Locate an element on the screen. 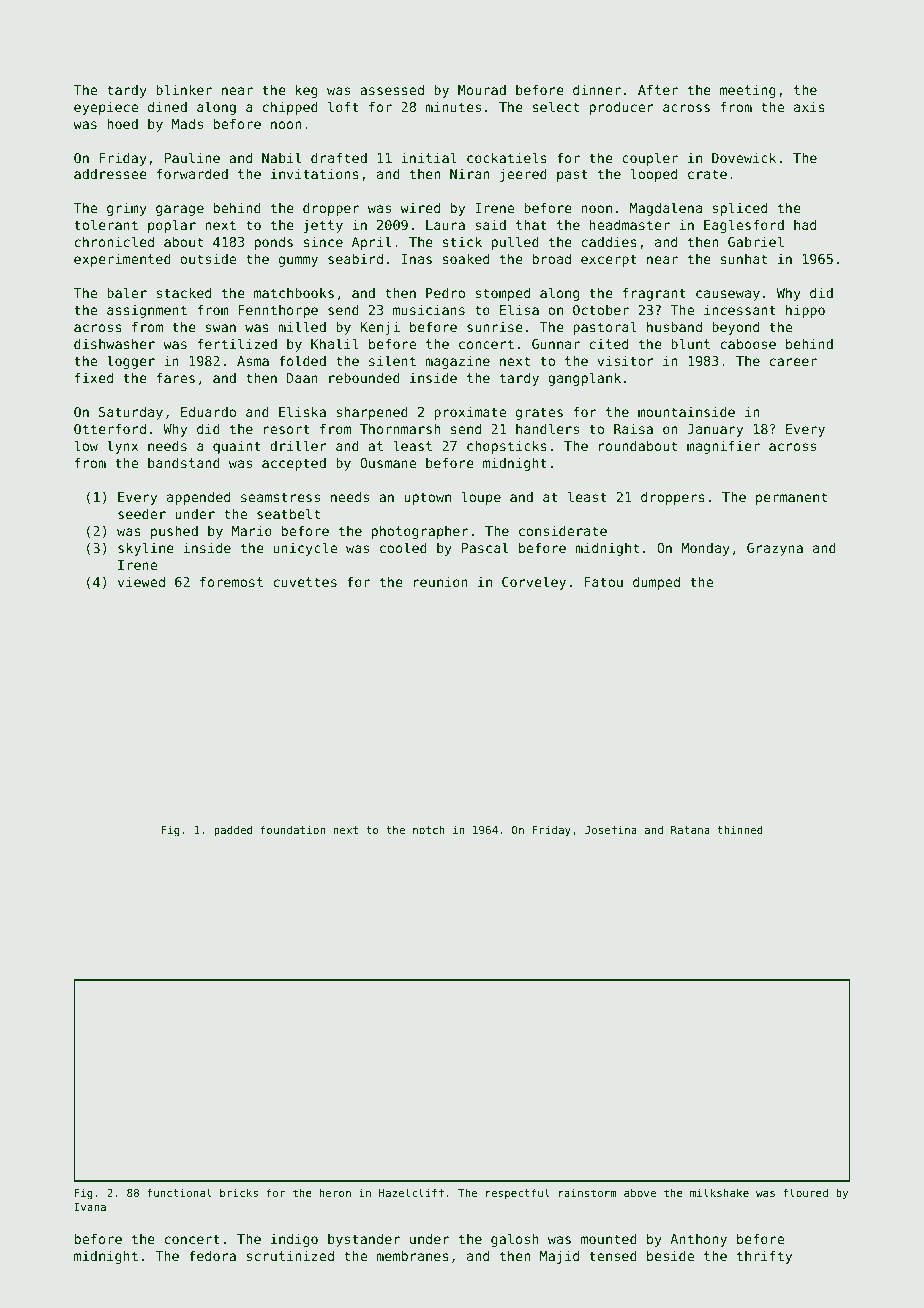  viewed is located at coordinates (141, 581).
